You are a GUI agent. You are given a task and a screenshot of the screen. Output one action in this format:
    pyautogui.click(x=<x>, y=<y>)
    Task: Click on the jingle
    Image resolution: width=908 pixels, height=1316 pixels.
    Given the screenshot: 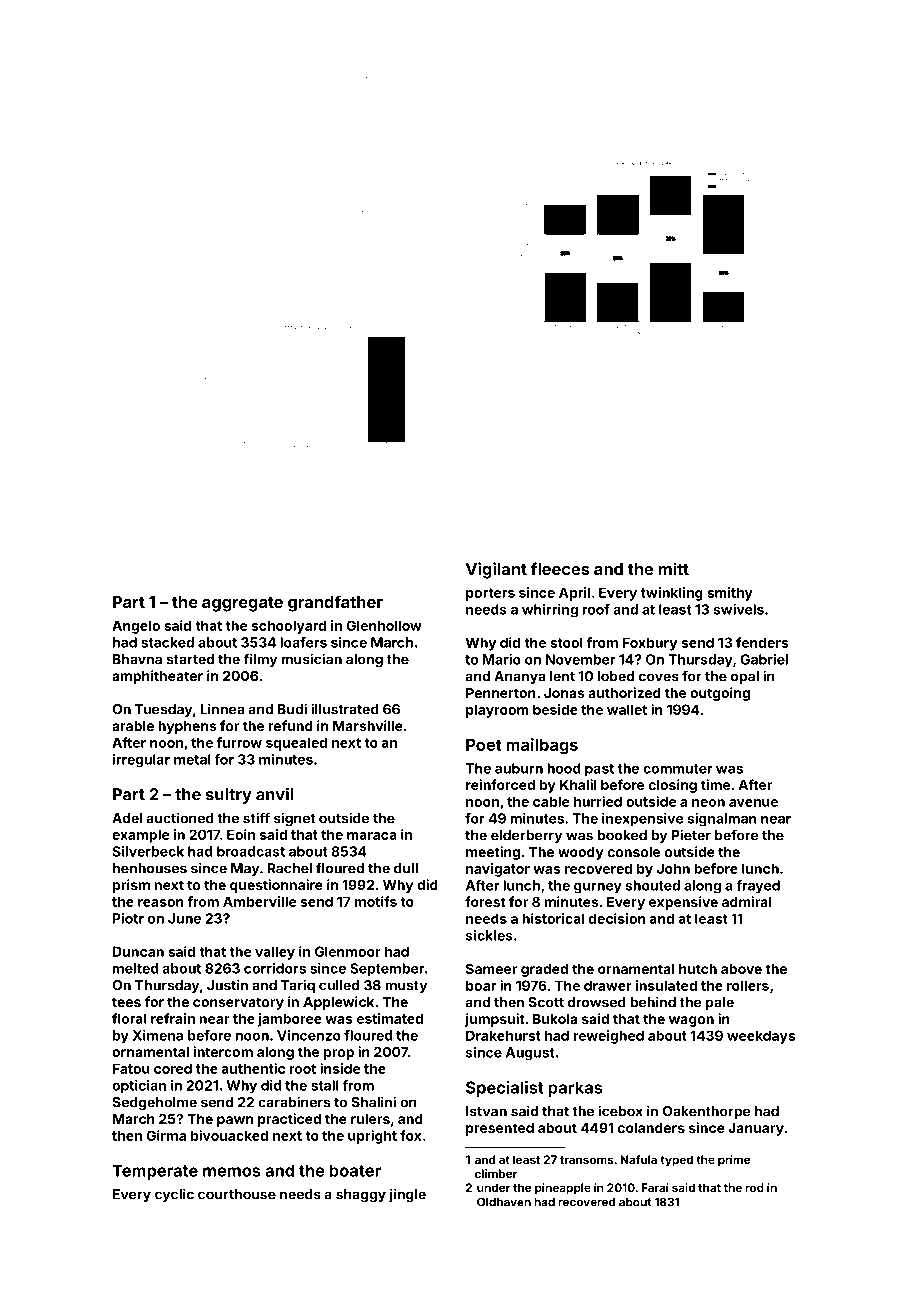 What is the action you would take?
    pyautogui.click(x=407, y=1195)
